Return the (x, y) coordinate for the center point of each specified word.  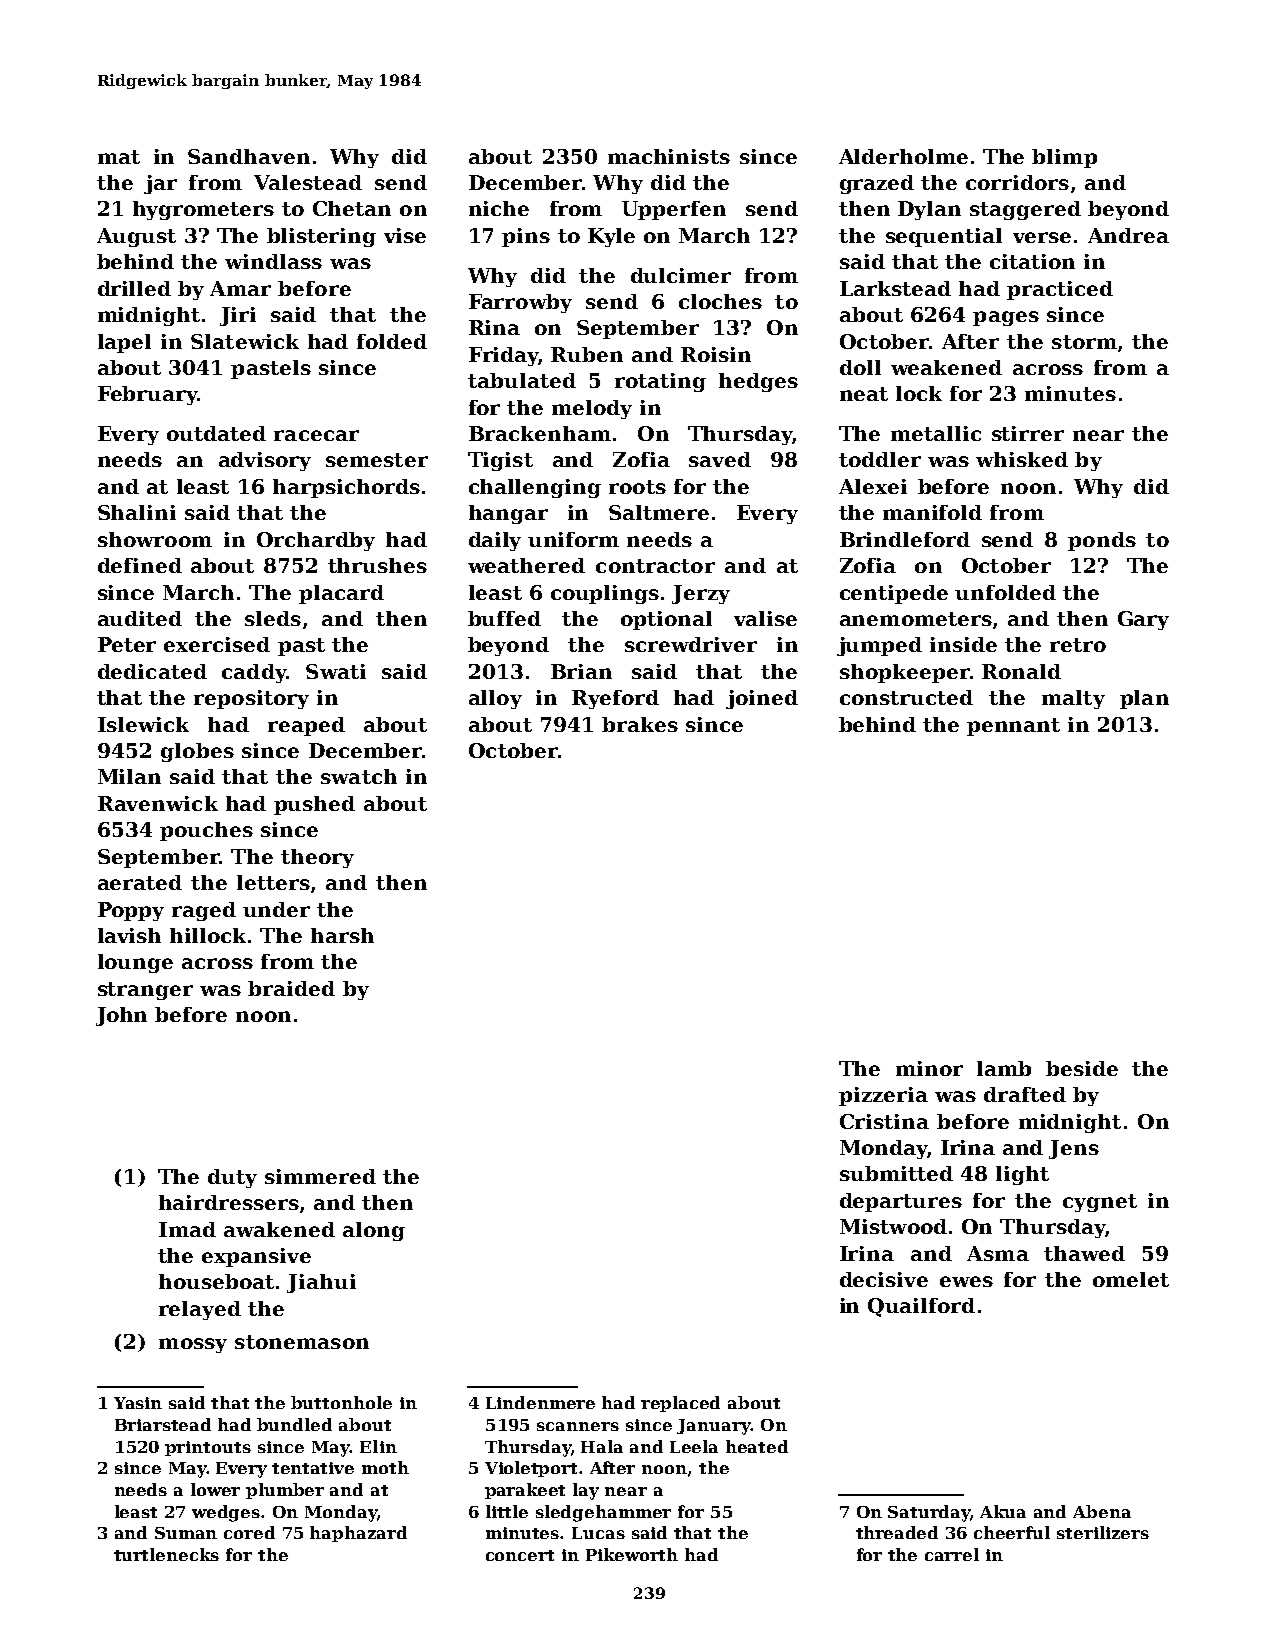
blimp (1064, 158)
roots (637, 487)
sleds (273, 618)
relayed (200, 1310)
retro (1078, 645)
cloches (720, 301)
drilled (134, 288)
